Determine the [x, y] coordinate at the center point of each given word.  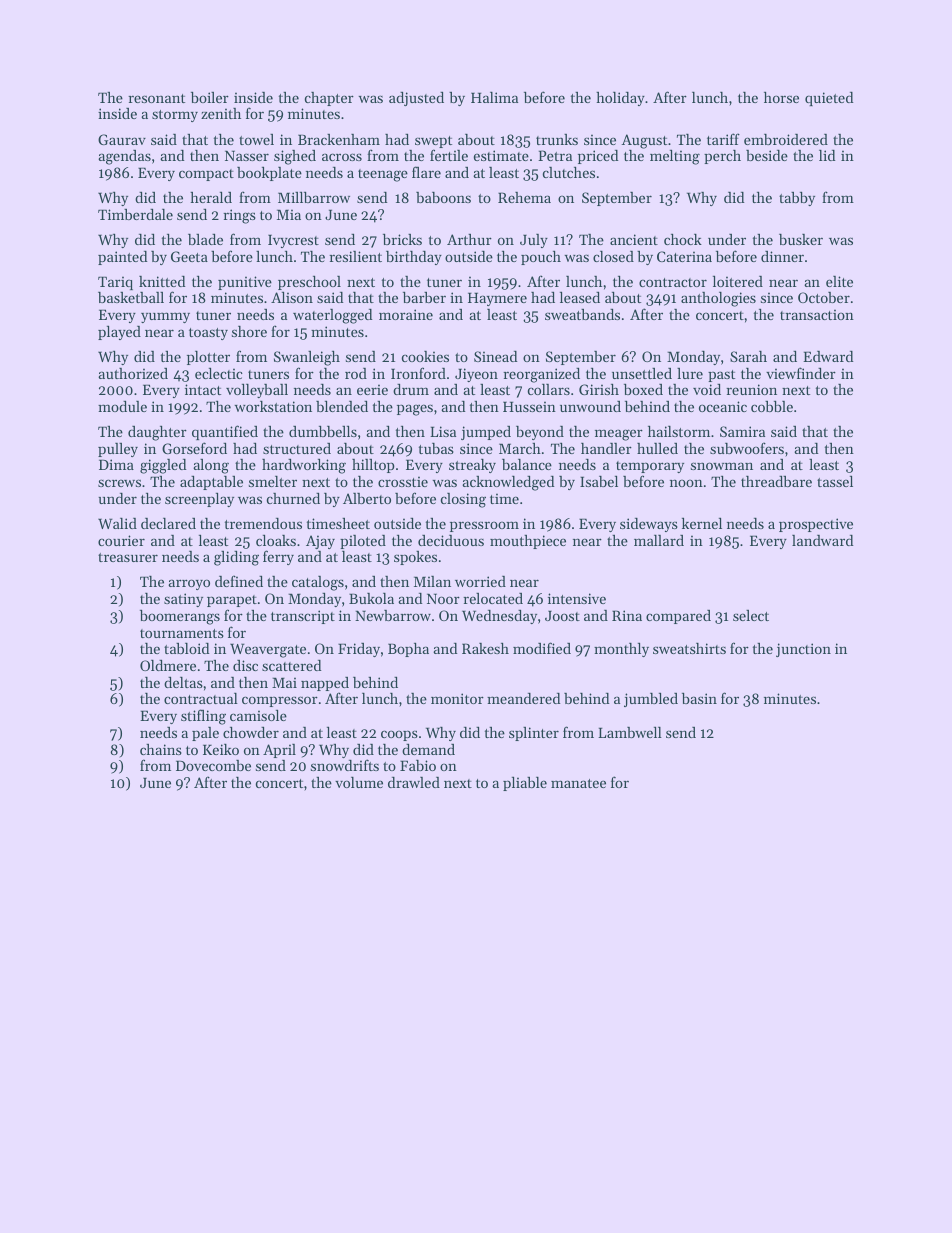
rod [356, 373]
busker [801, 239]
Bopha [408, 650]
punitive [245, 283]
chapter [329, 99]
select [751, 615]
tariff [723, 139]
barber [424, 297]
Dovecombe [213, 765]
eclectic [219, 373]
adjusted [416, 99]
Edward [828, 356]
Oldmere [168, 665]
